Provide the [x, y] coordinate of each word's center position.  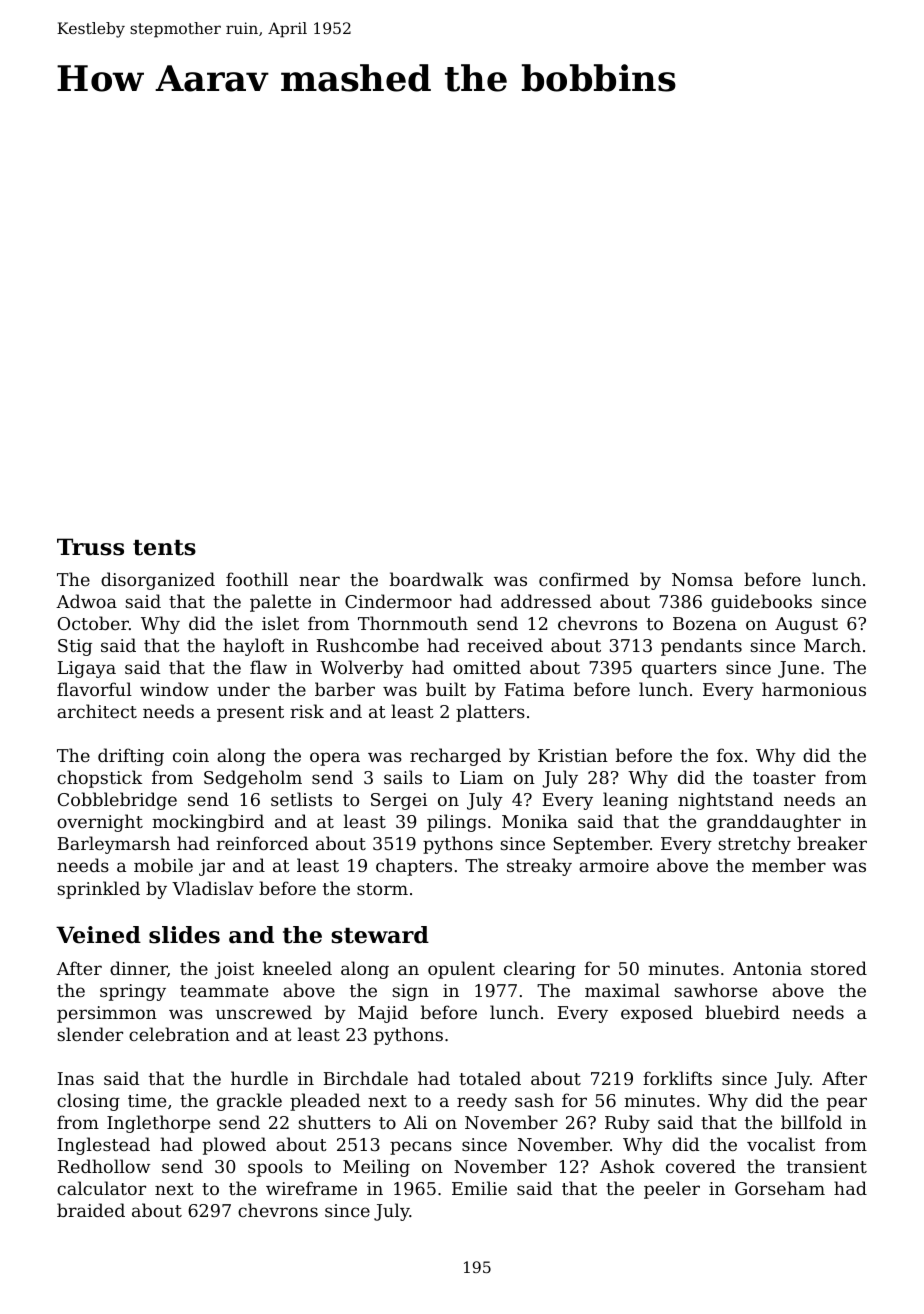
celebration [179, 1034]
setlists [301, 799]
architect [97, 711]
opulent [461, 970]
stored [839, 968]
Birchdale [366, 1078]
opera [335, 759]
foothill [257, 579]
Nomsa [702, 579]
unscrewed [264, 1012]
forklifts [677, 1078]
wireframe [311, 1188]
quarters [679, 670]
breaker [832, 843]
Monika [535, 821]
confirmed [584, 579]
